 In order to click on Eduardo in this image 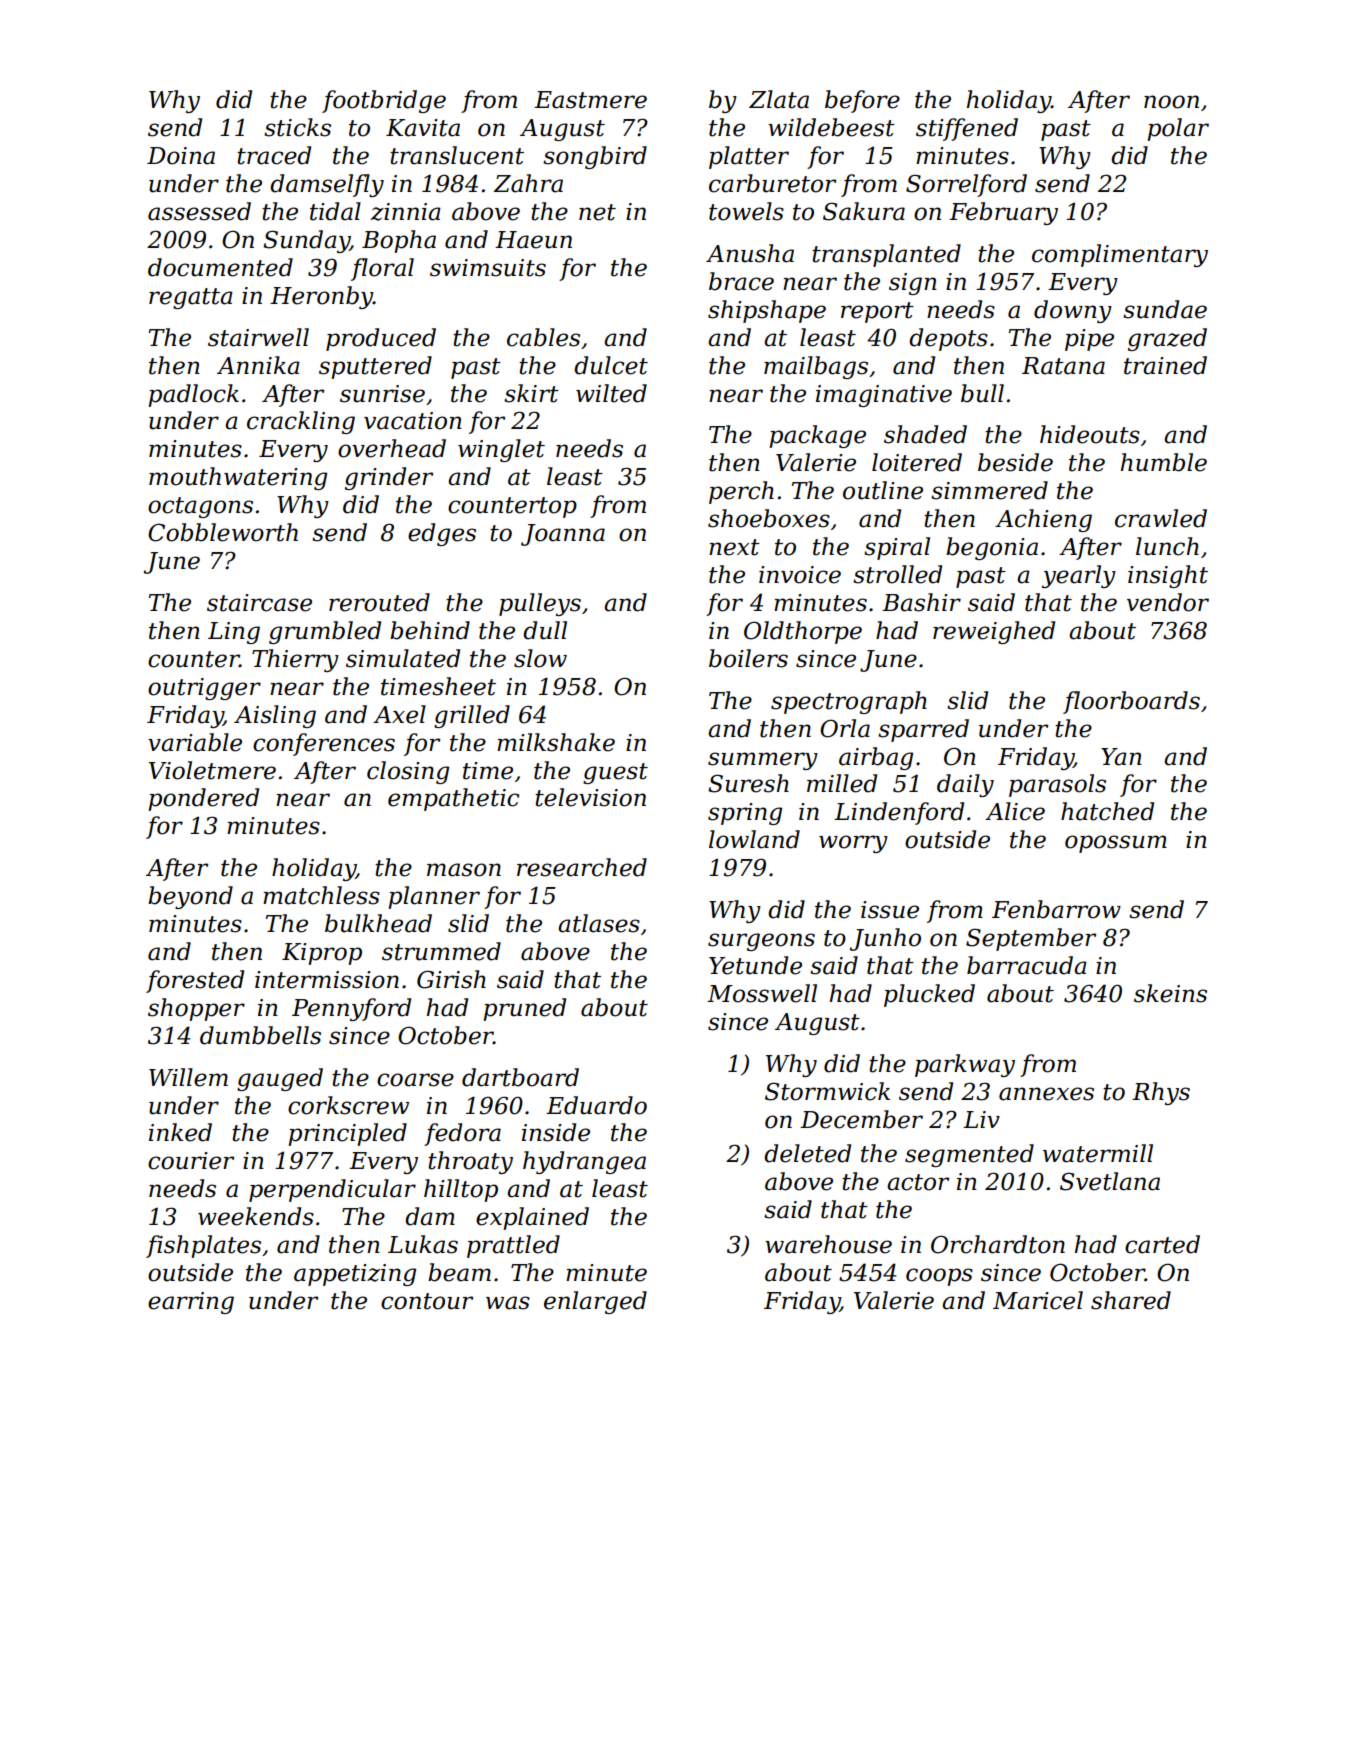, I will do `click(596, 1105)`.
